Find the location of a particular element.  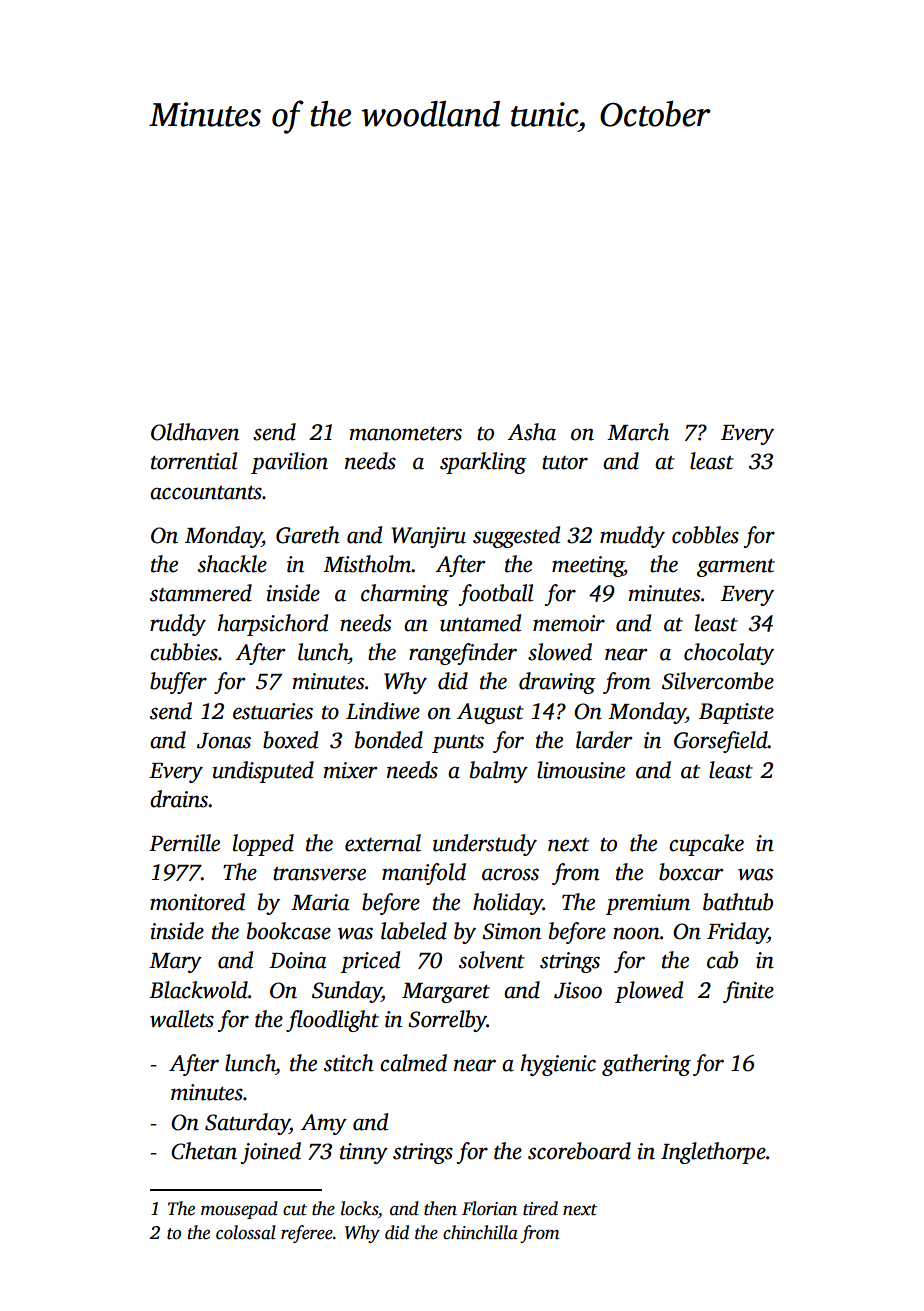

March is located at coordinates (638, 432).
